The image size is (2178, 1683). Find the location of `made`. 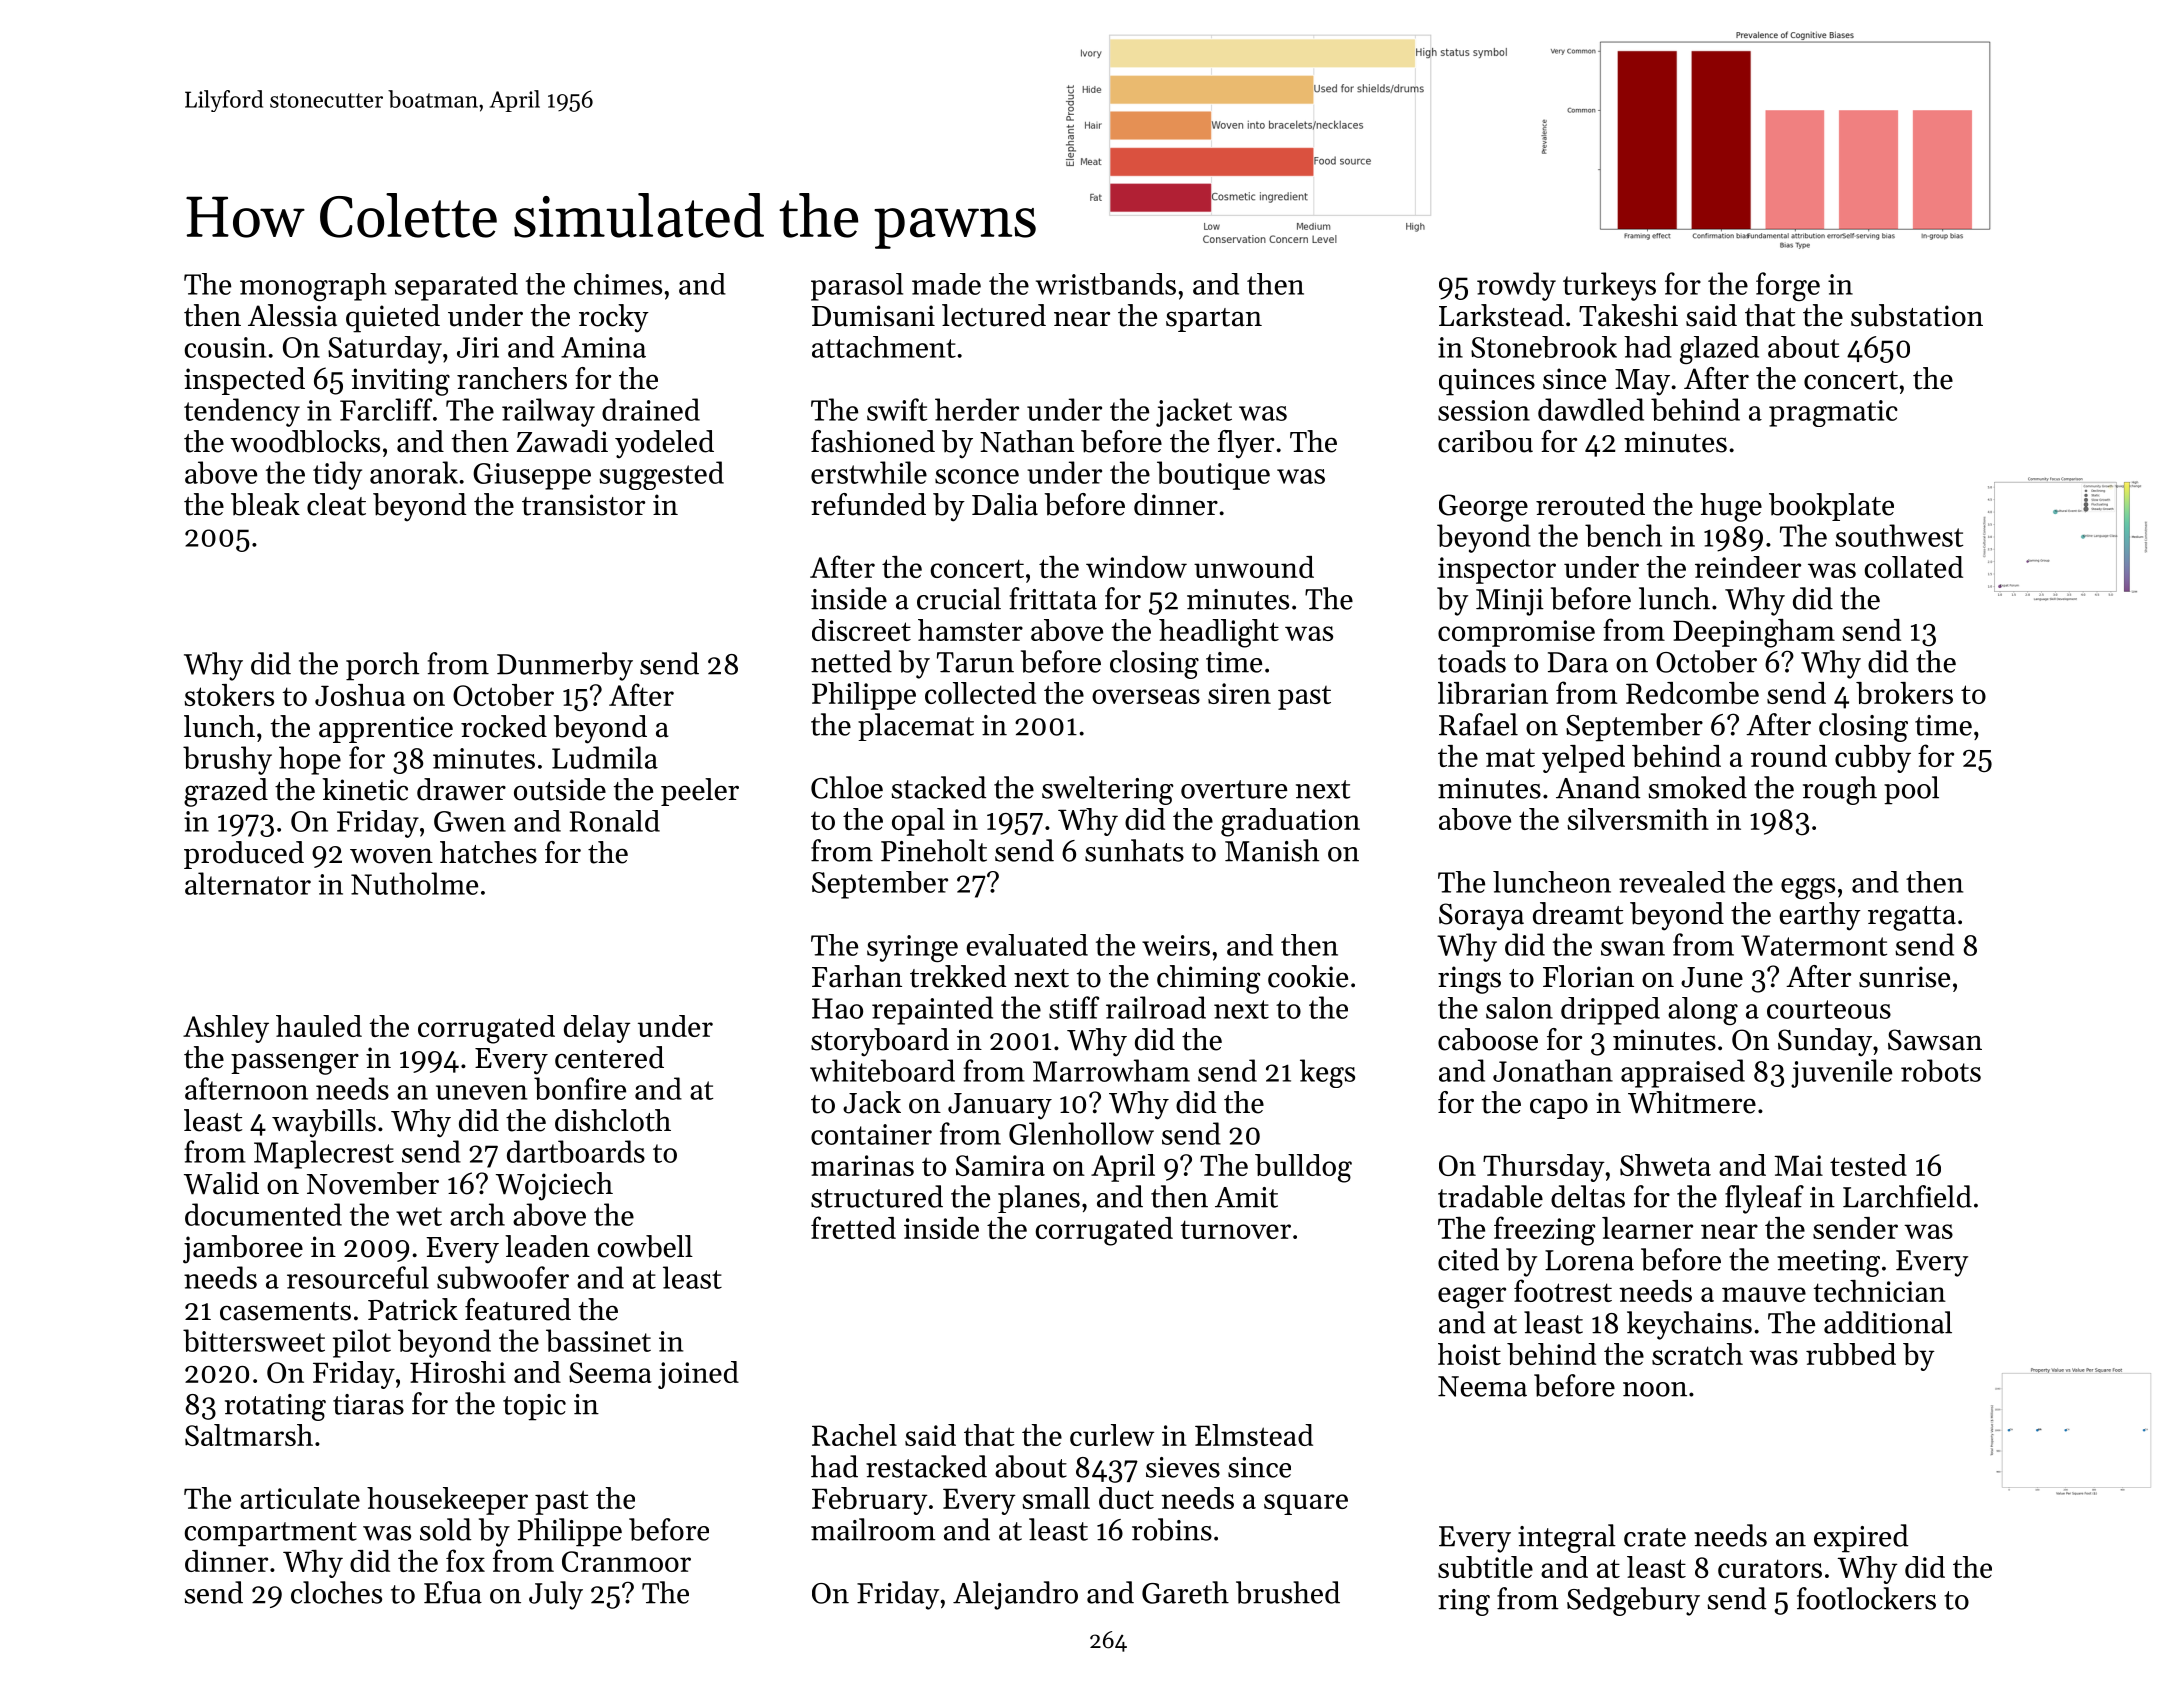

made is located at coordinates (946, 284).
